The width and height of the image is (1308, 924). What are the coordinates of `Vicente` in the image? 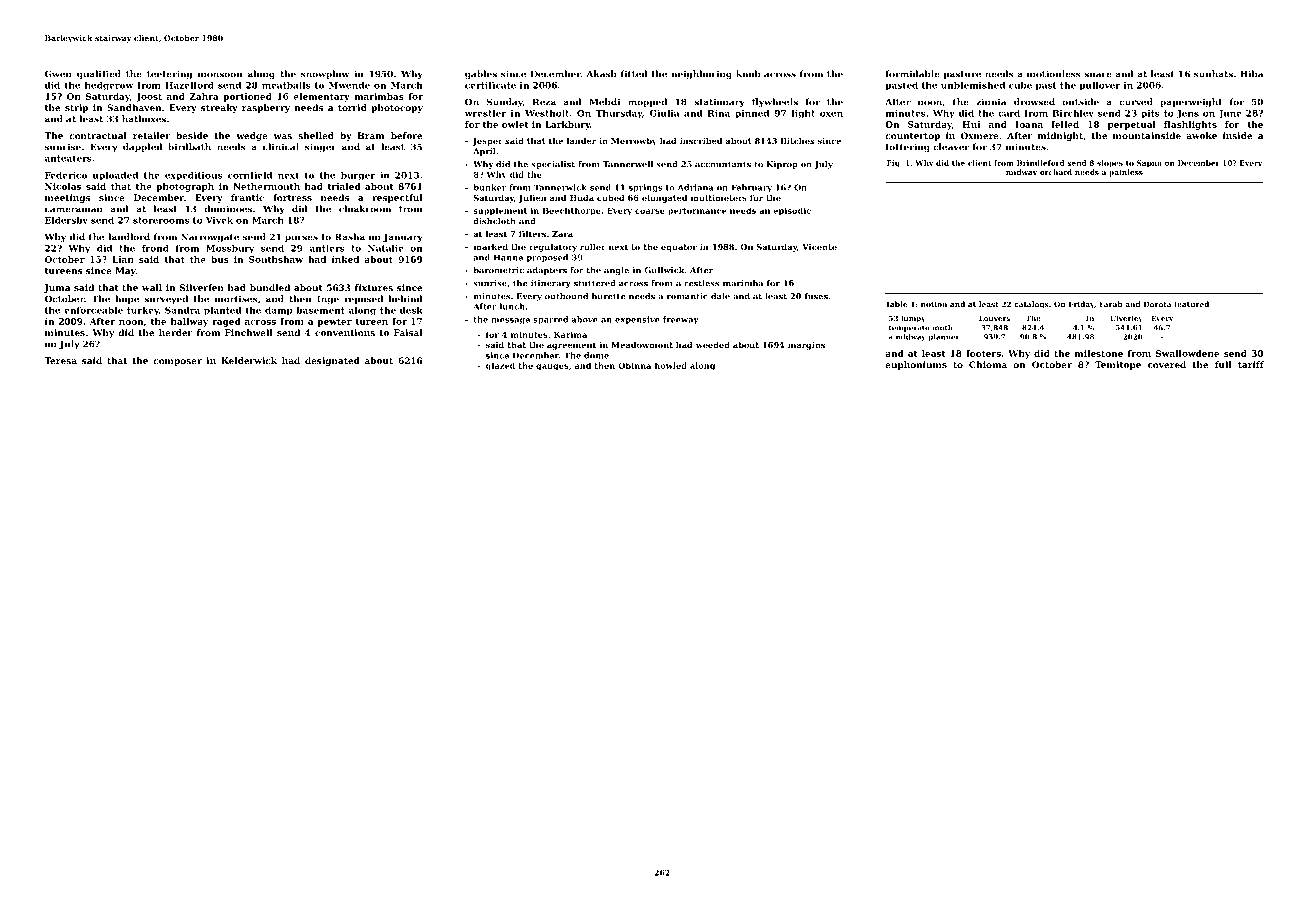 It's located at (819, 247).
